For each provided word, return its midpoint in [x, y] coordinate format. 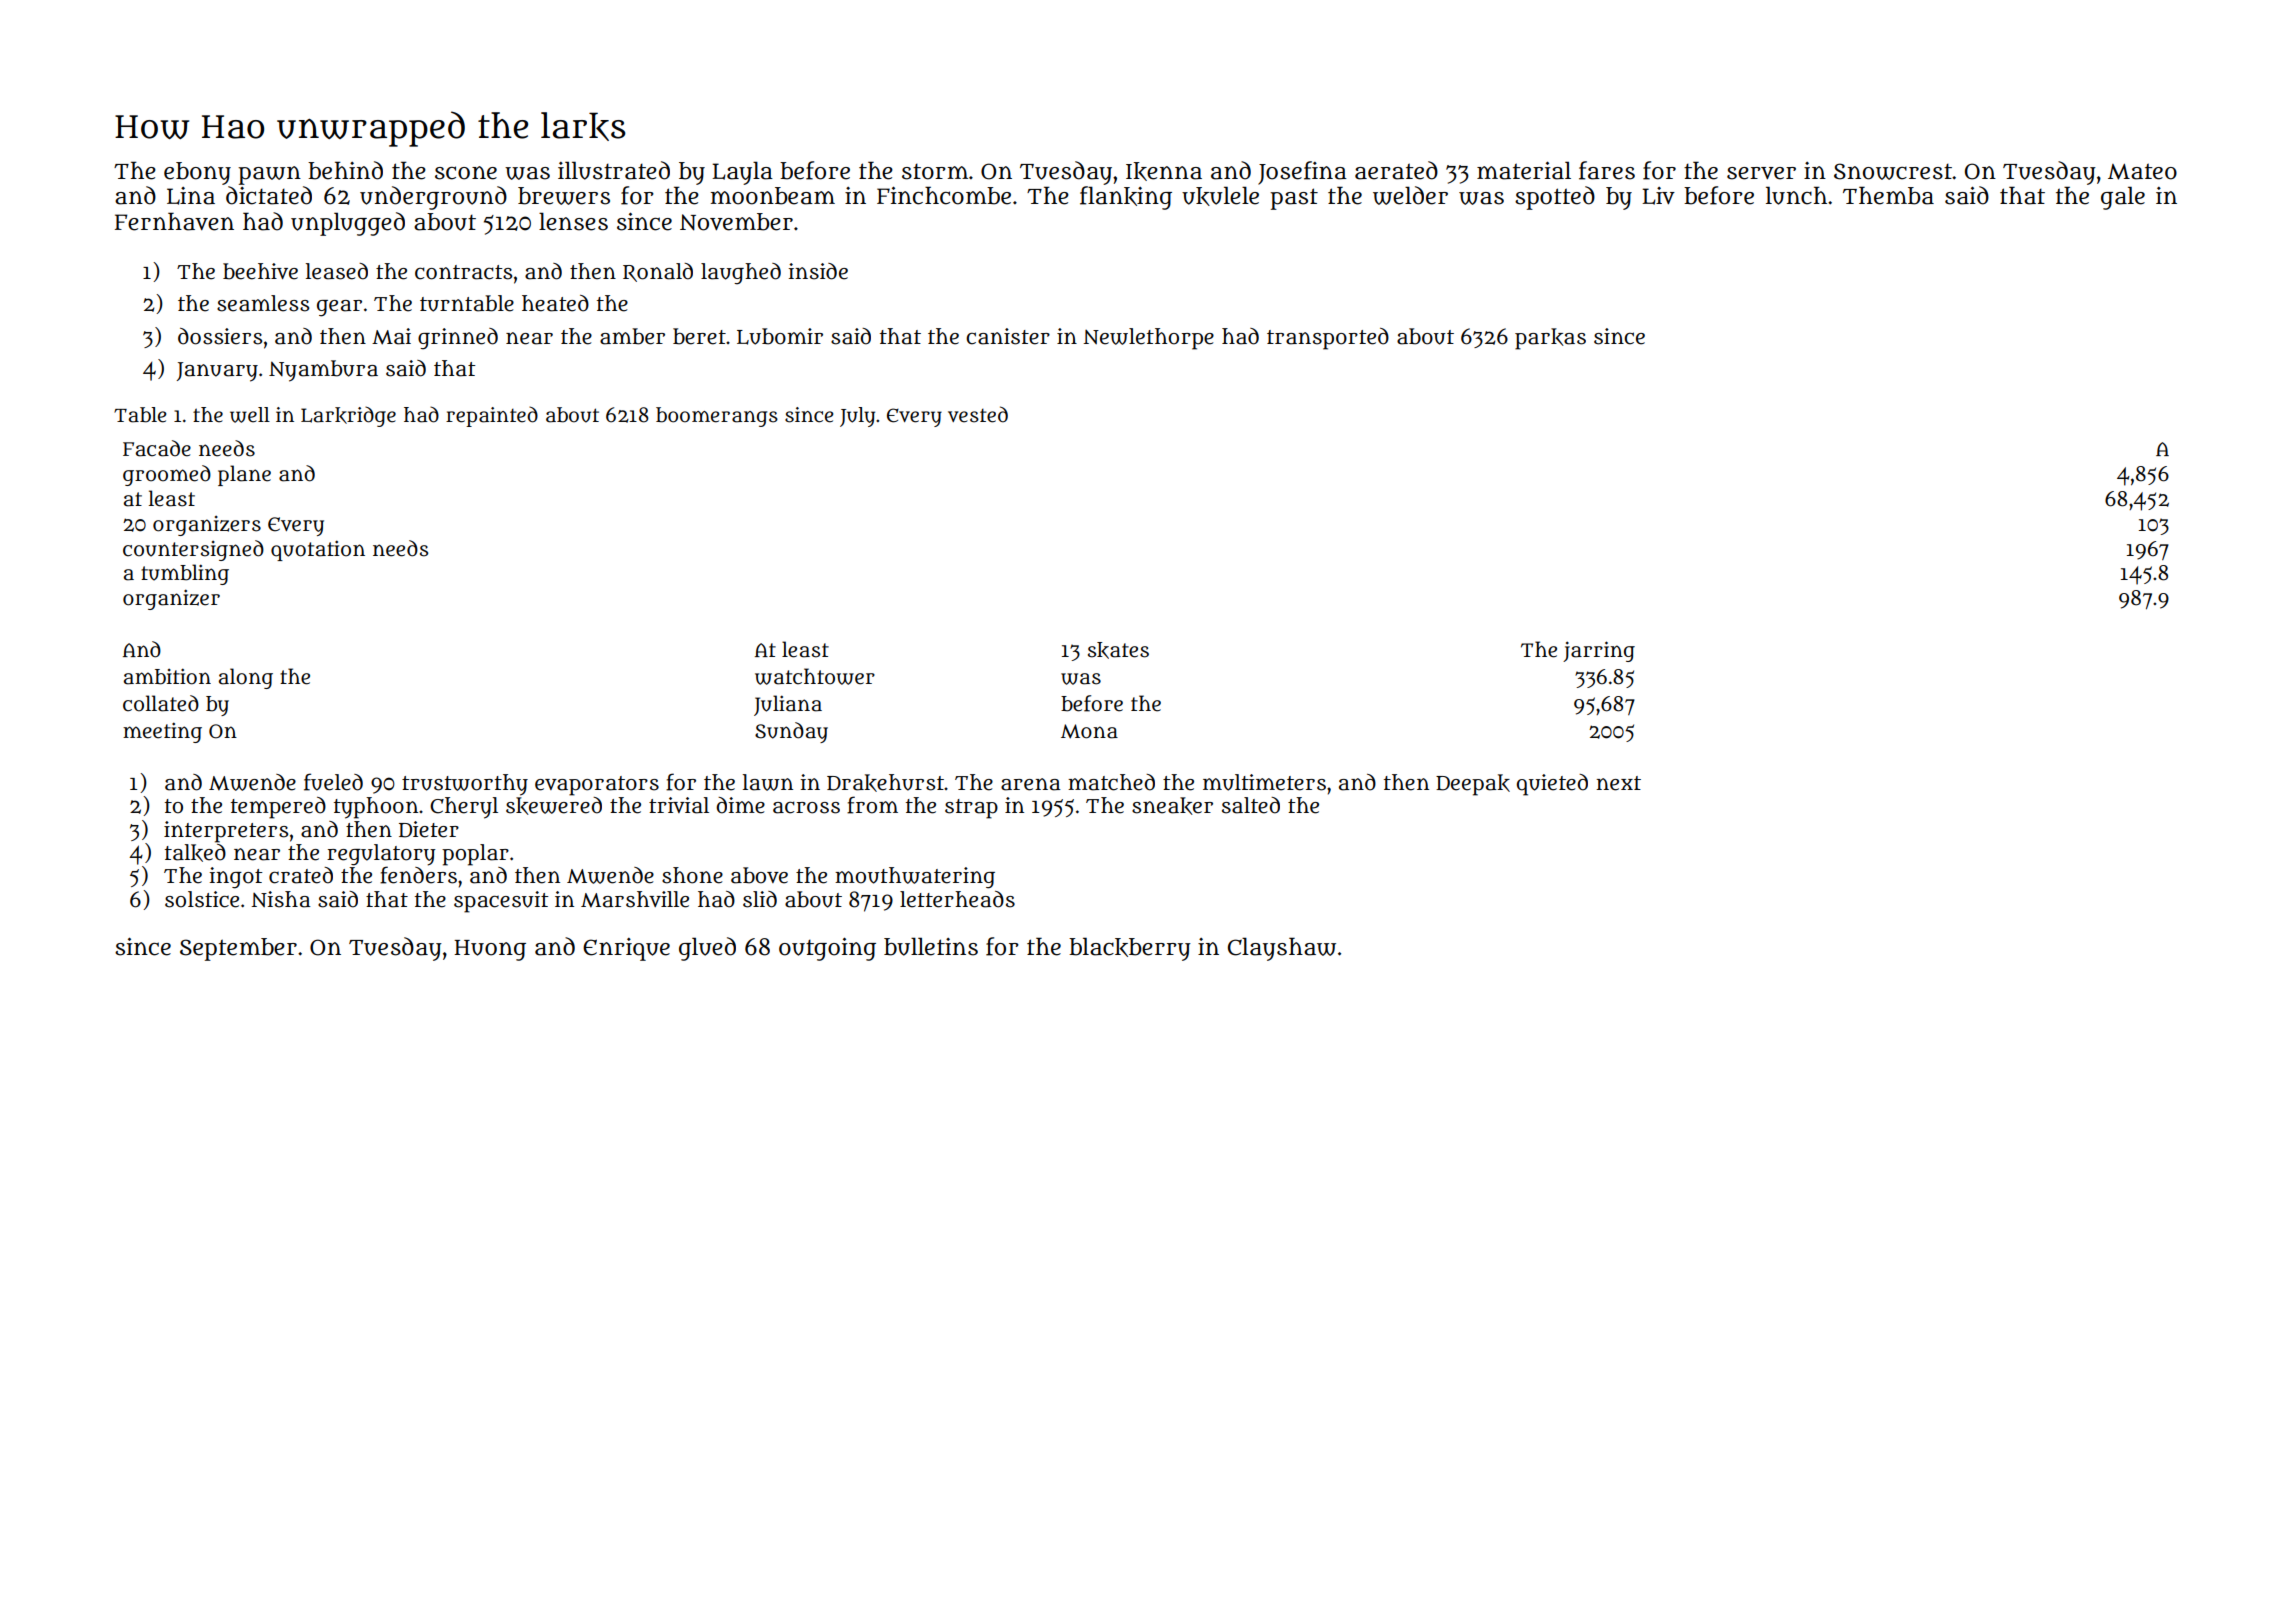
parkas [1550, 339]
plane [244, 475]
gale [2123, 198]
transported [1328, 339]
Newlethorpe [1148, 339]
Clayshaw [1282, 949]
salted [1251, 805]
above [759, 875]
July [857, 417]
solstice [202, 899]
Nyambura [323, 371]
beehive [260, 271]
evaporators [597, 786]
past [1294, 199]
